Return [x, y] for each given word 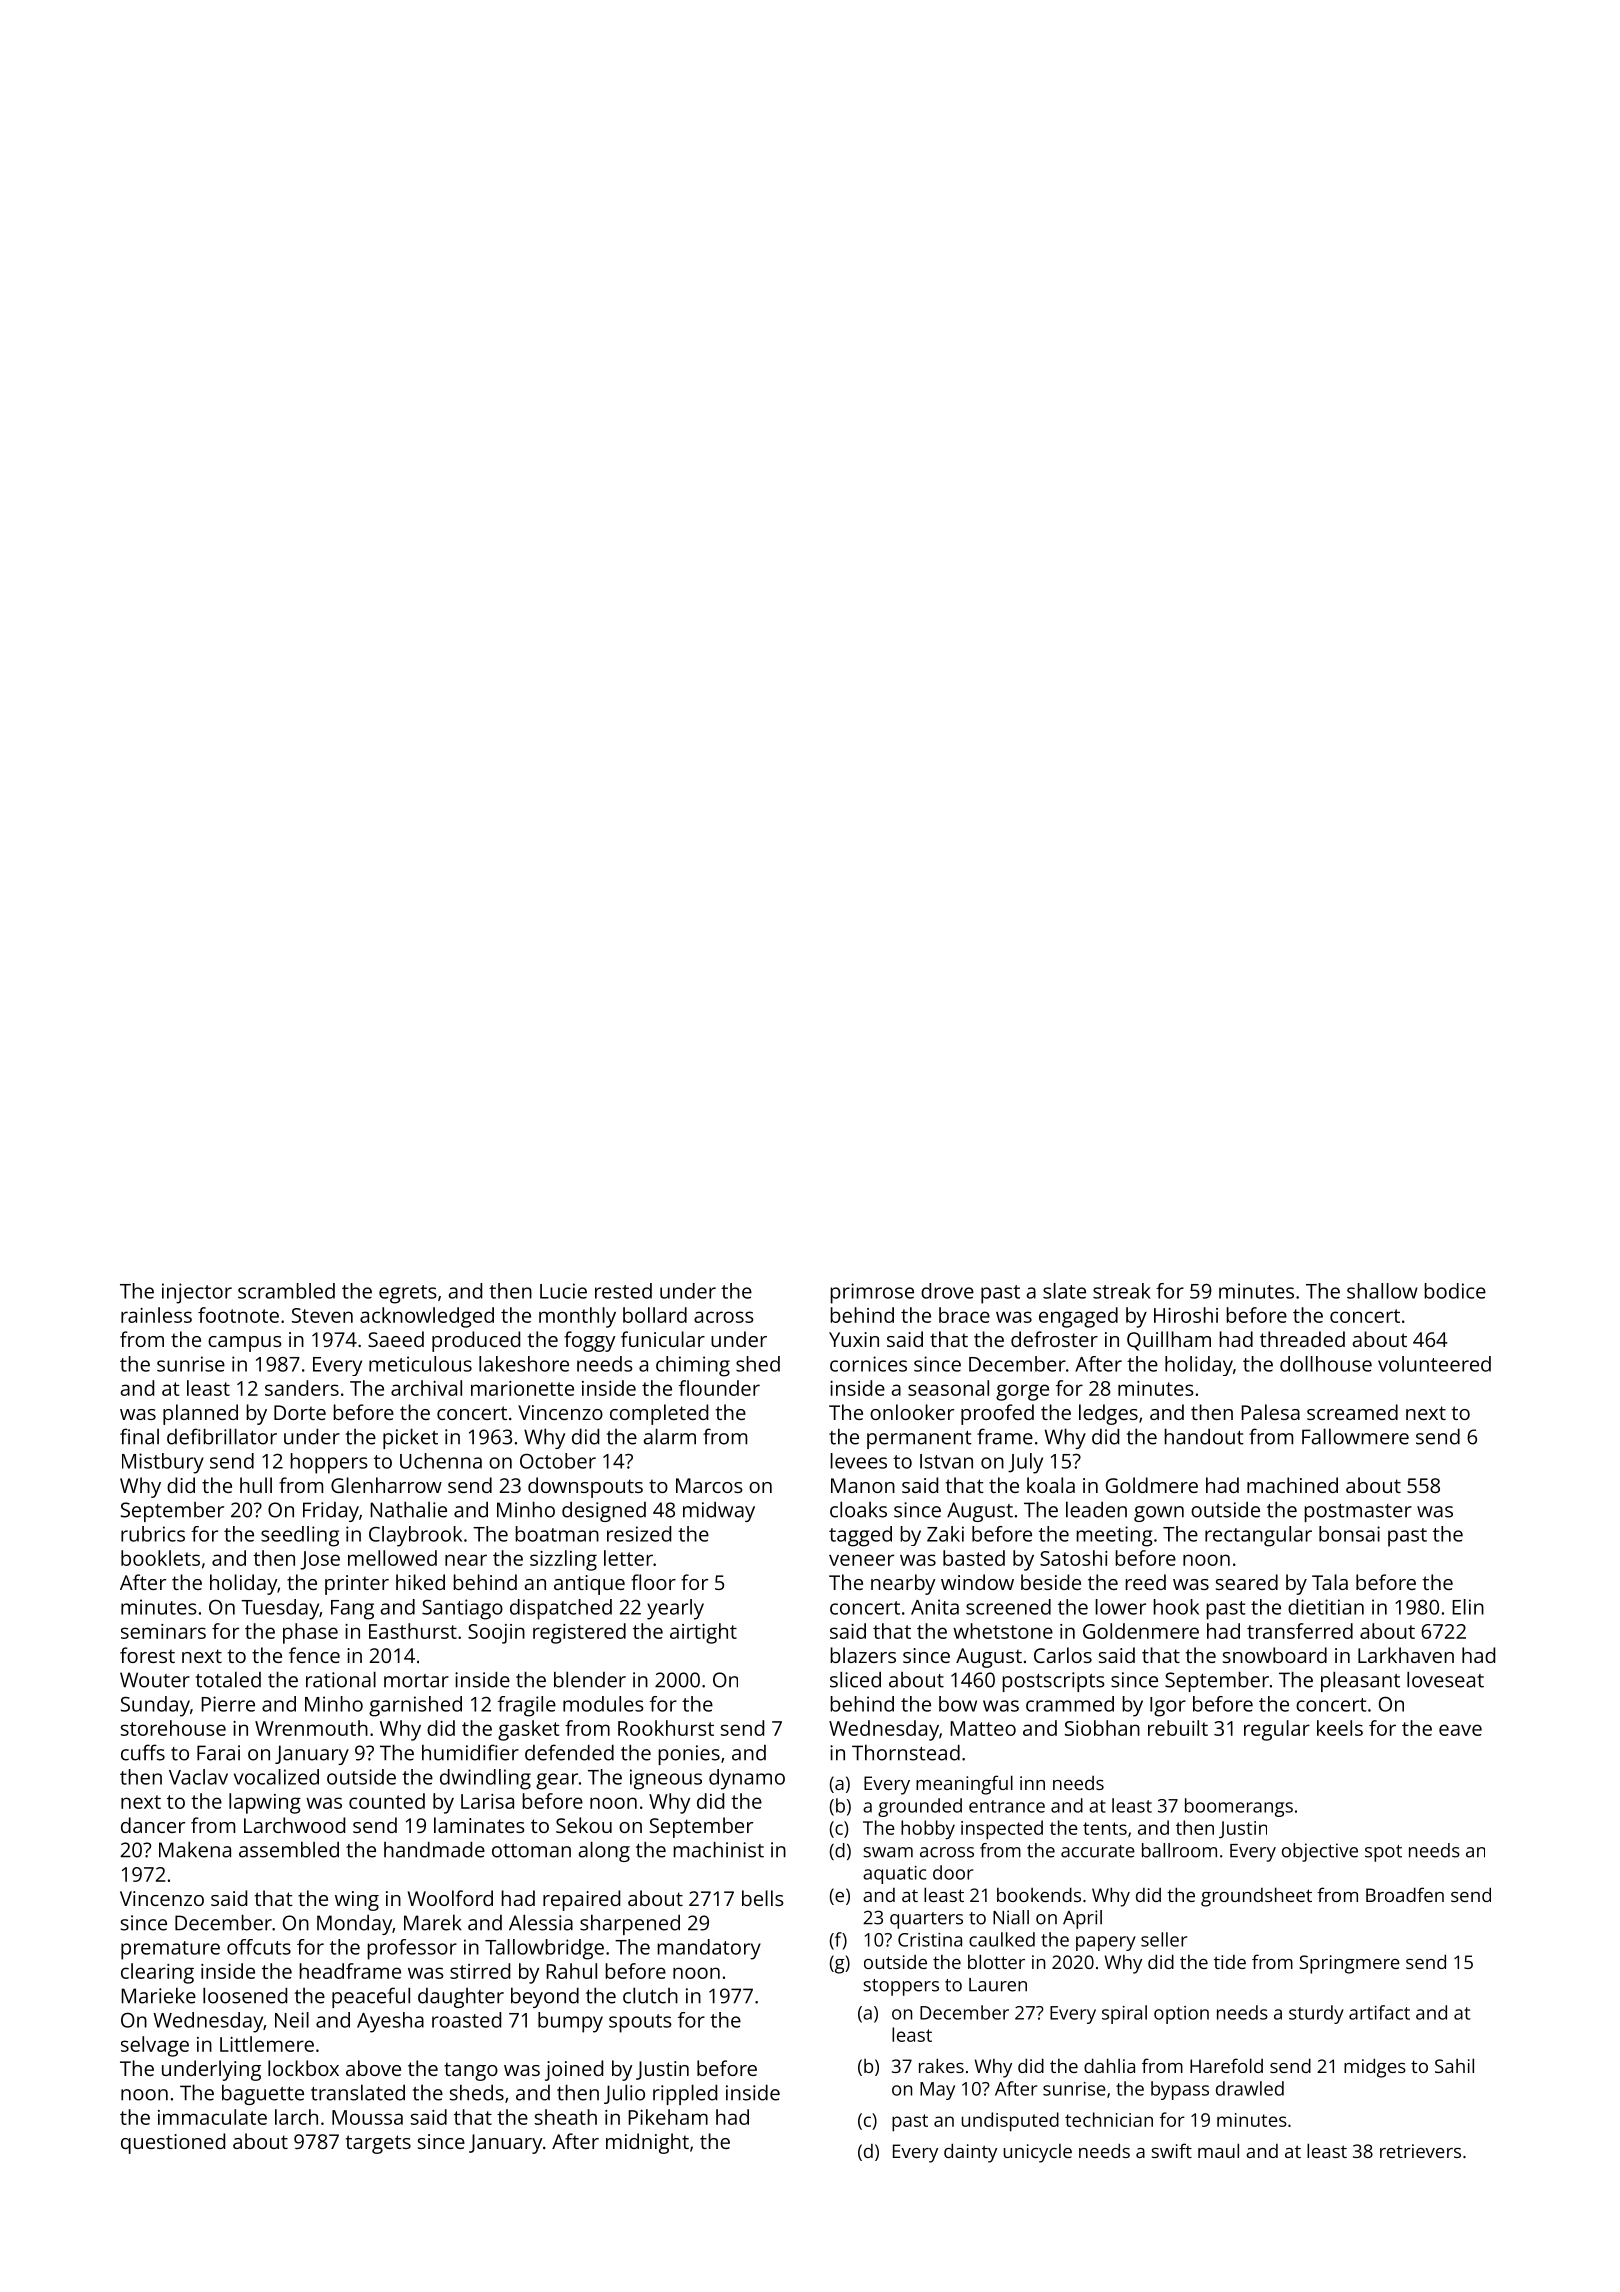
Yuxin [854, 1339]
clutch [650, 1995]
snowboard [1275, 1655]
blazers [863, 1655]
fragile [527, 1706]
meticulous [420, 1364]
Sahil [1454, 2065]
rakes [941, 2065]
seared [1247, 1582]
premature [170, 1950]
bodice [1455, 1291]
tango [471, 2072]
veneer [861, 1560]
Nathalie [408, 1509]
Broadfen [1405, 1894]
